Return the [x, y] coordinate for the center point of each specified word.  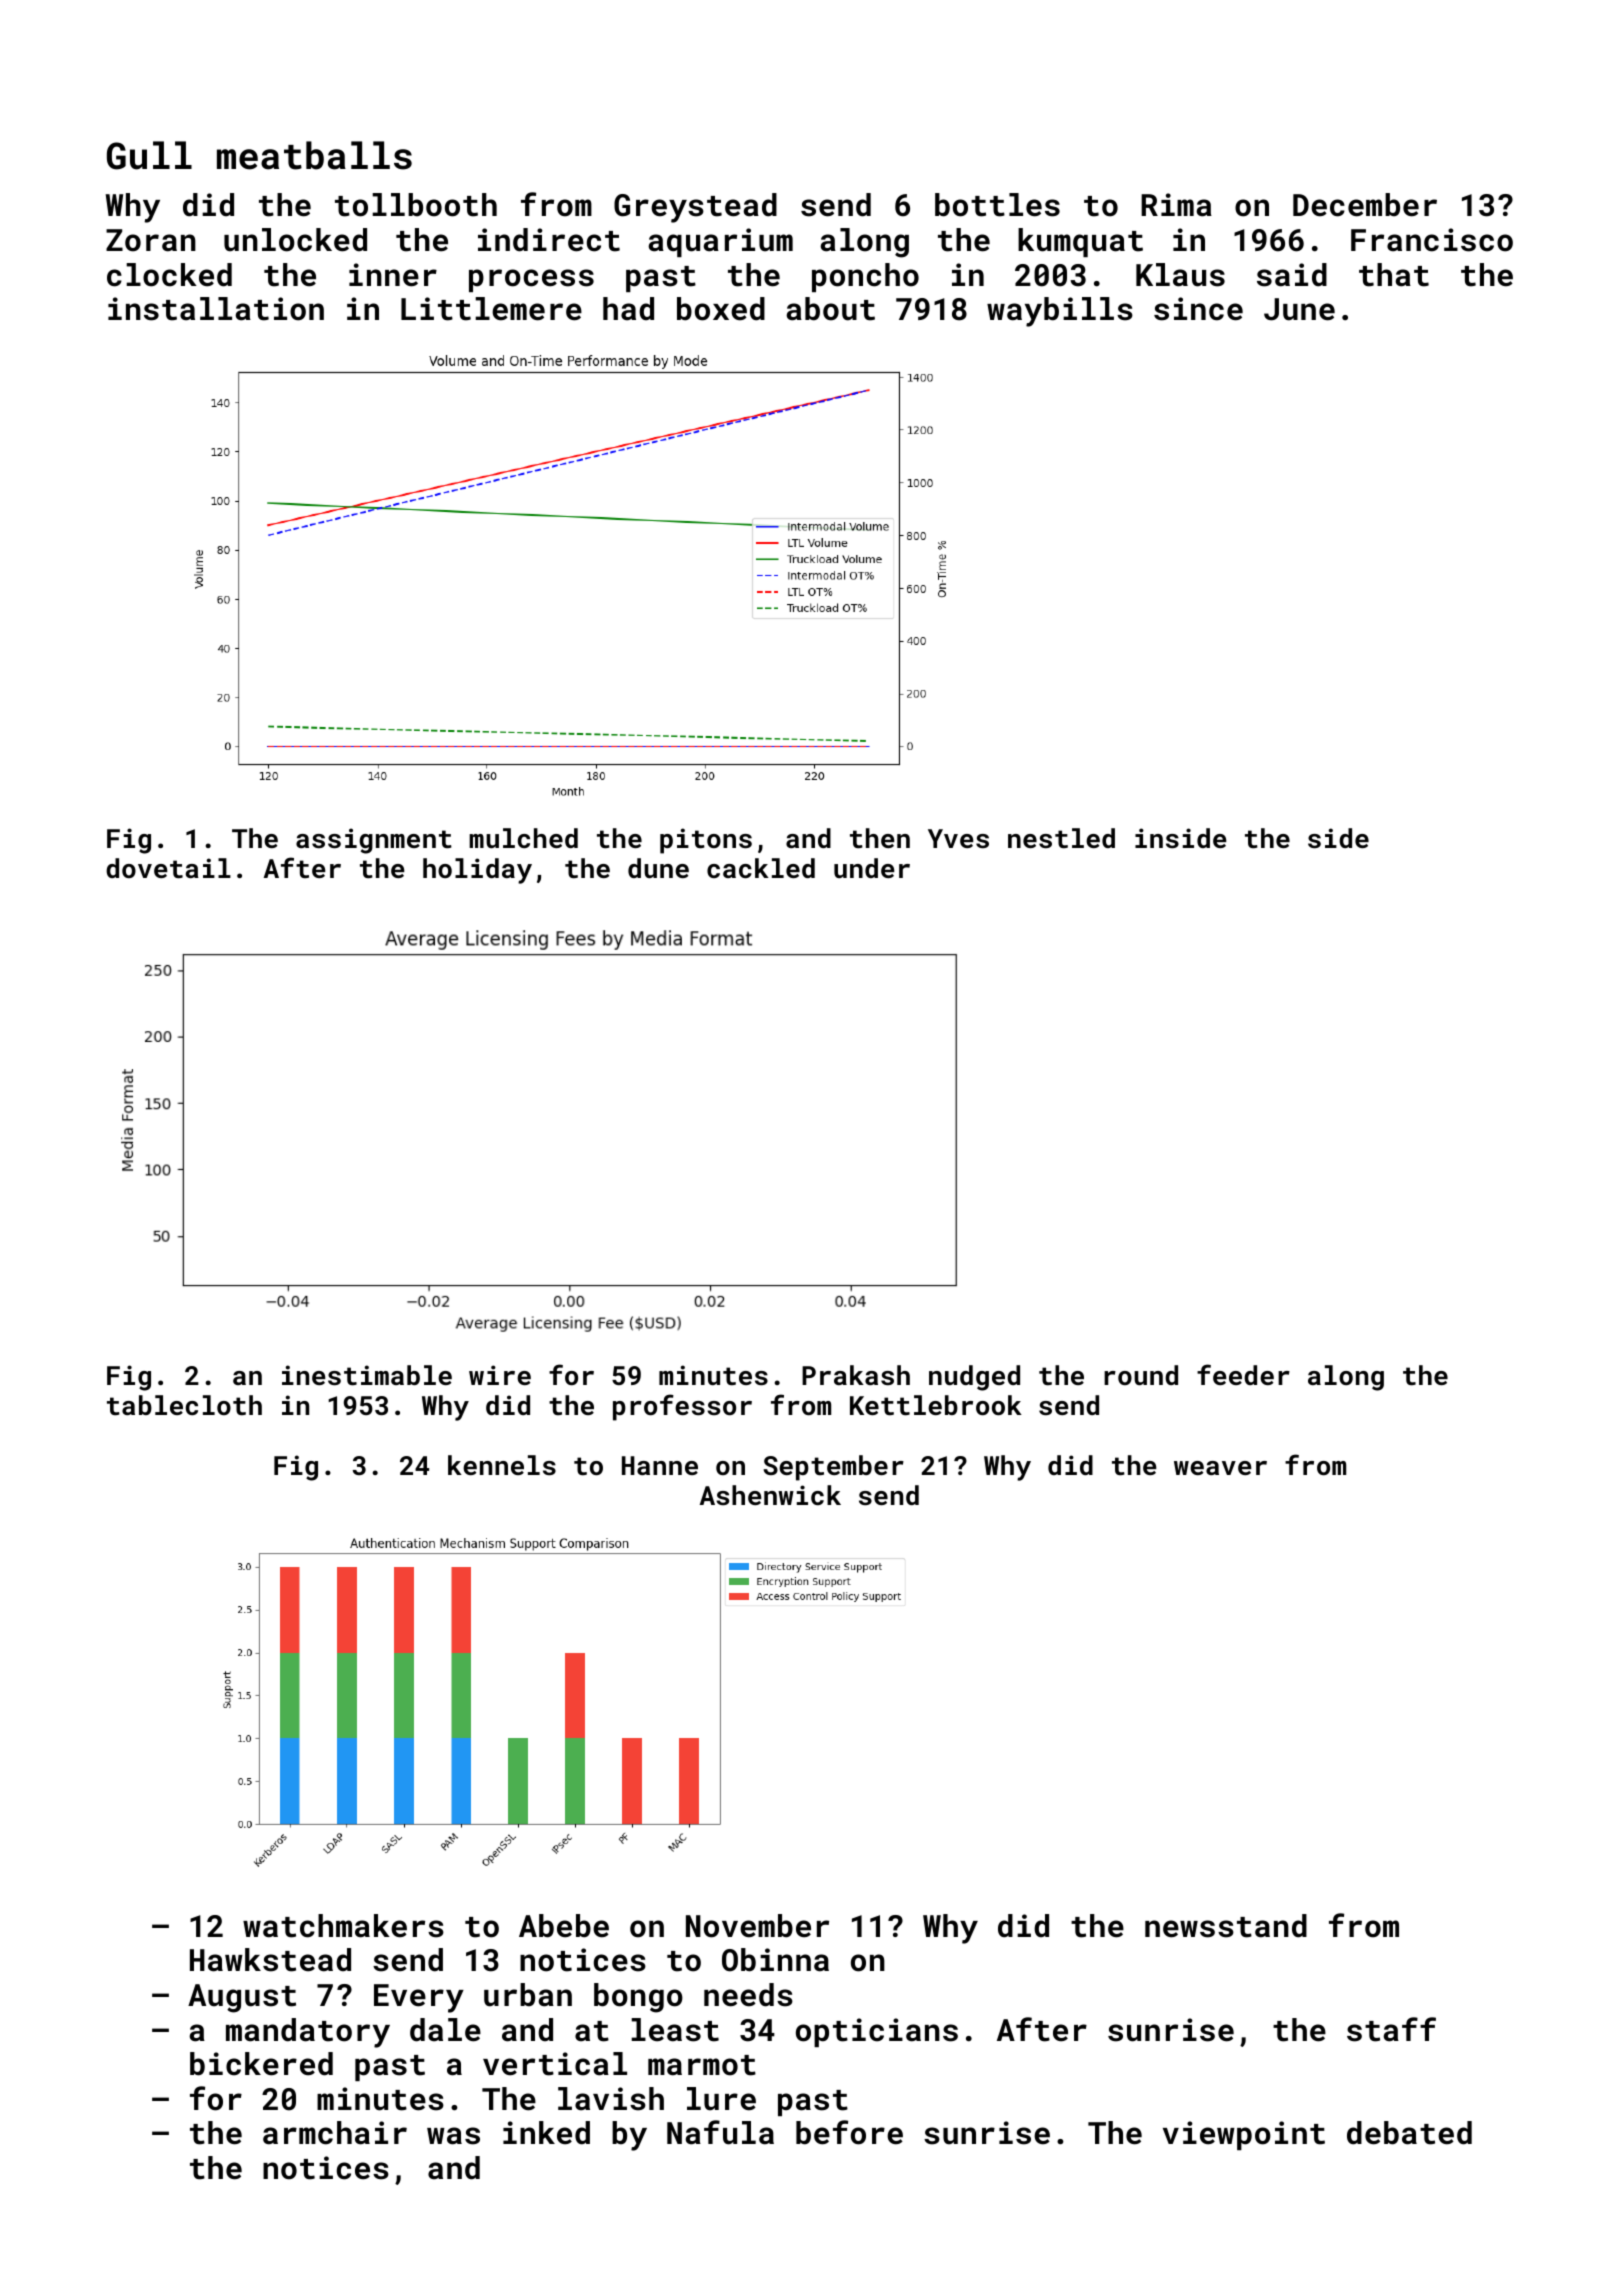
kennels [502, 1465]
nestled [1061, 838]
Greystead [695, 208]
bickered [261, 2064]
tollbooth [416, 205]
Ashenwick [770, 1495]
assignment [374, 841]
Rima [1176, 205]
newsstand [1226, 1926]
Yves [958, 838]
